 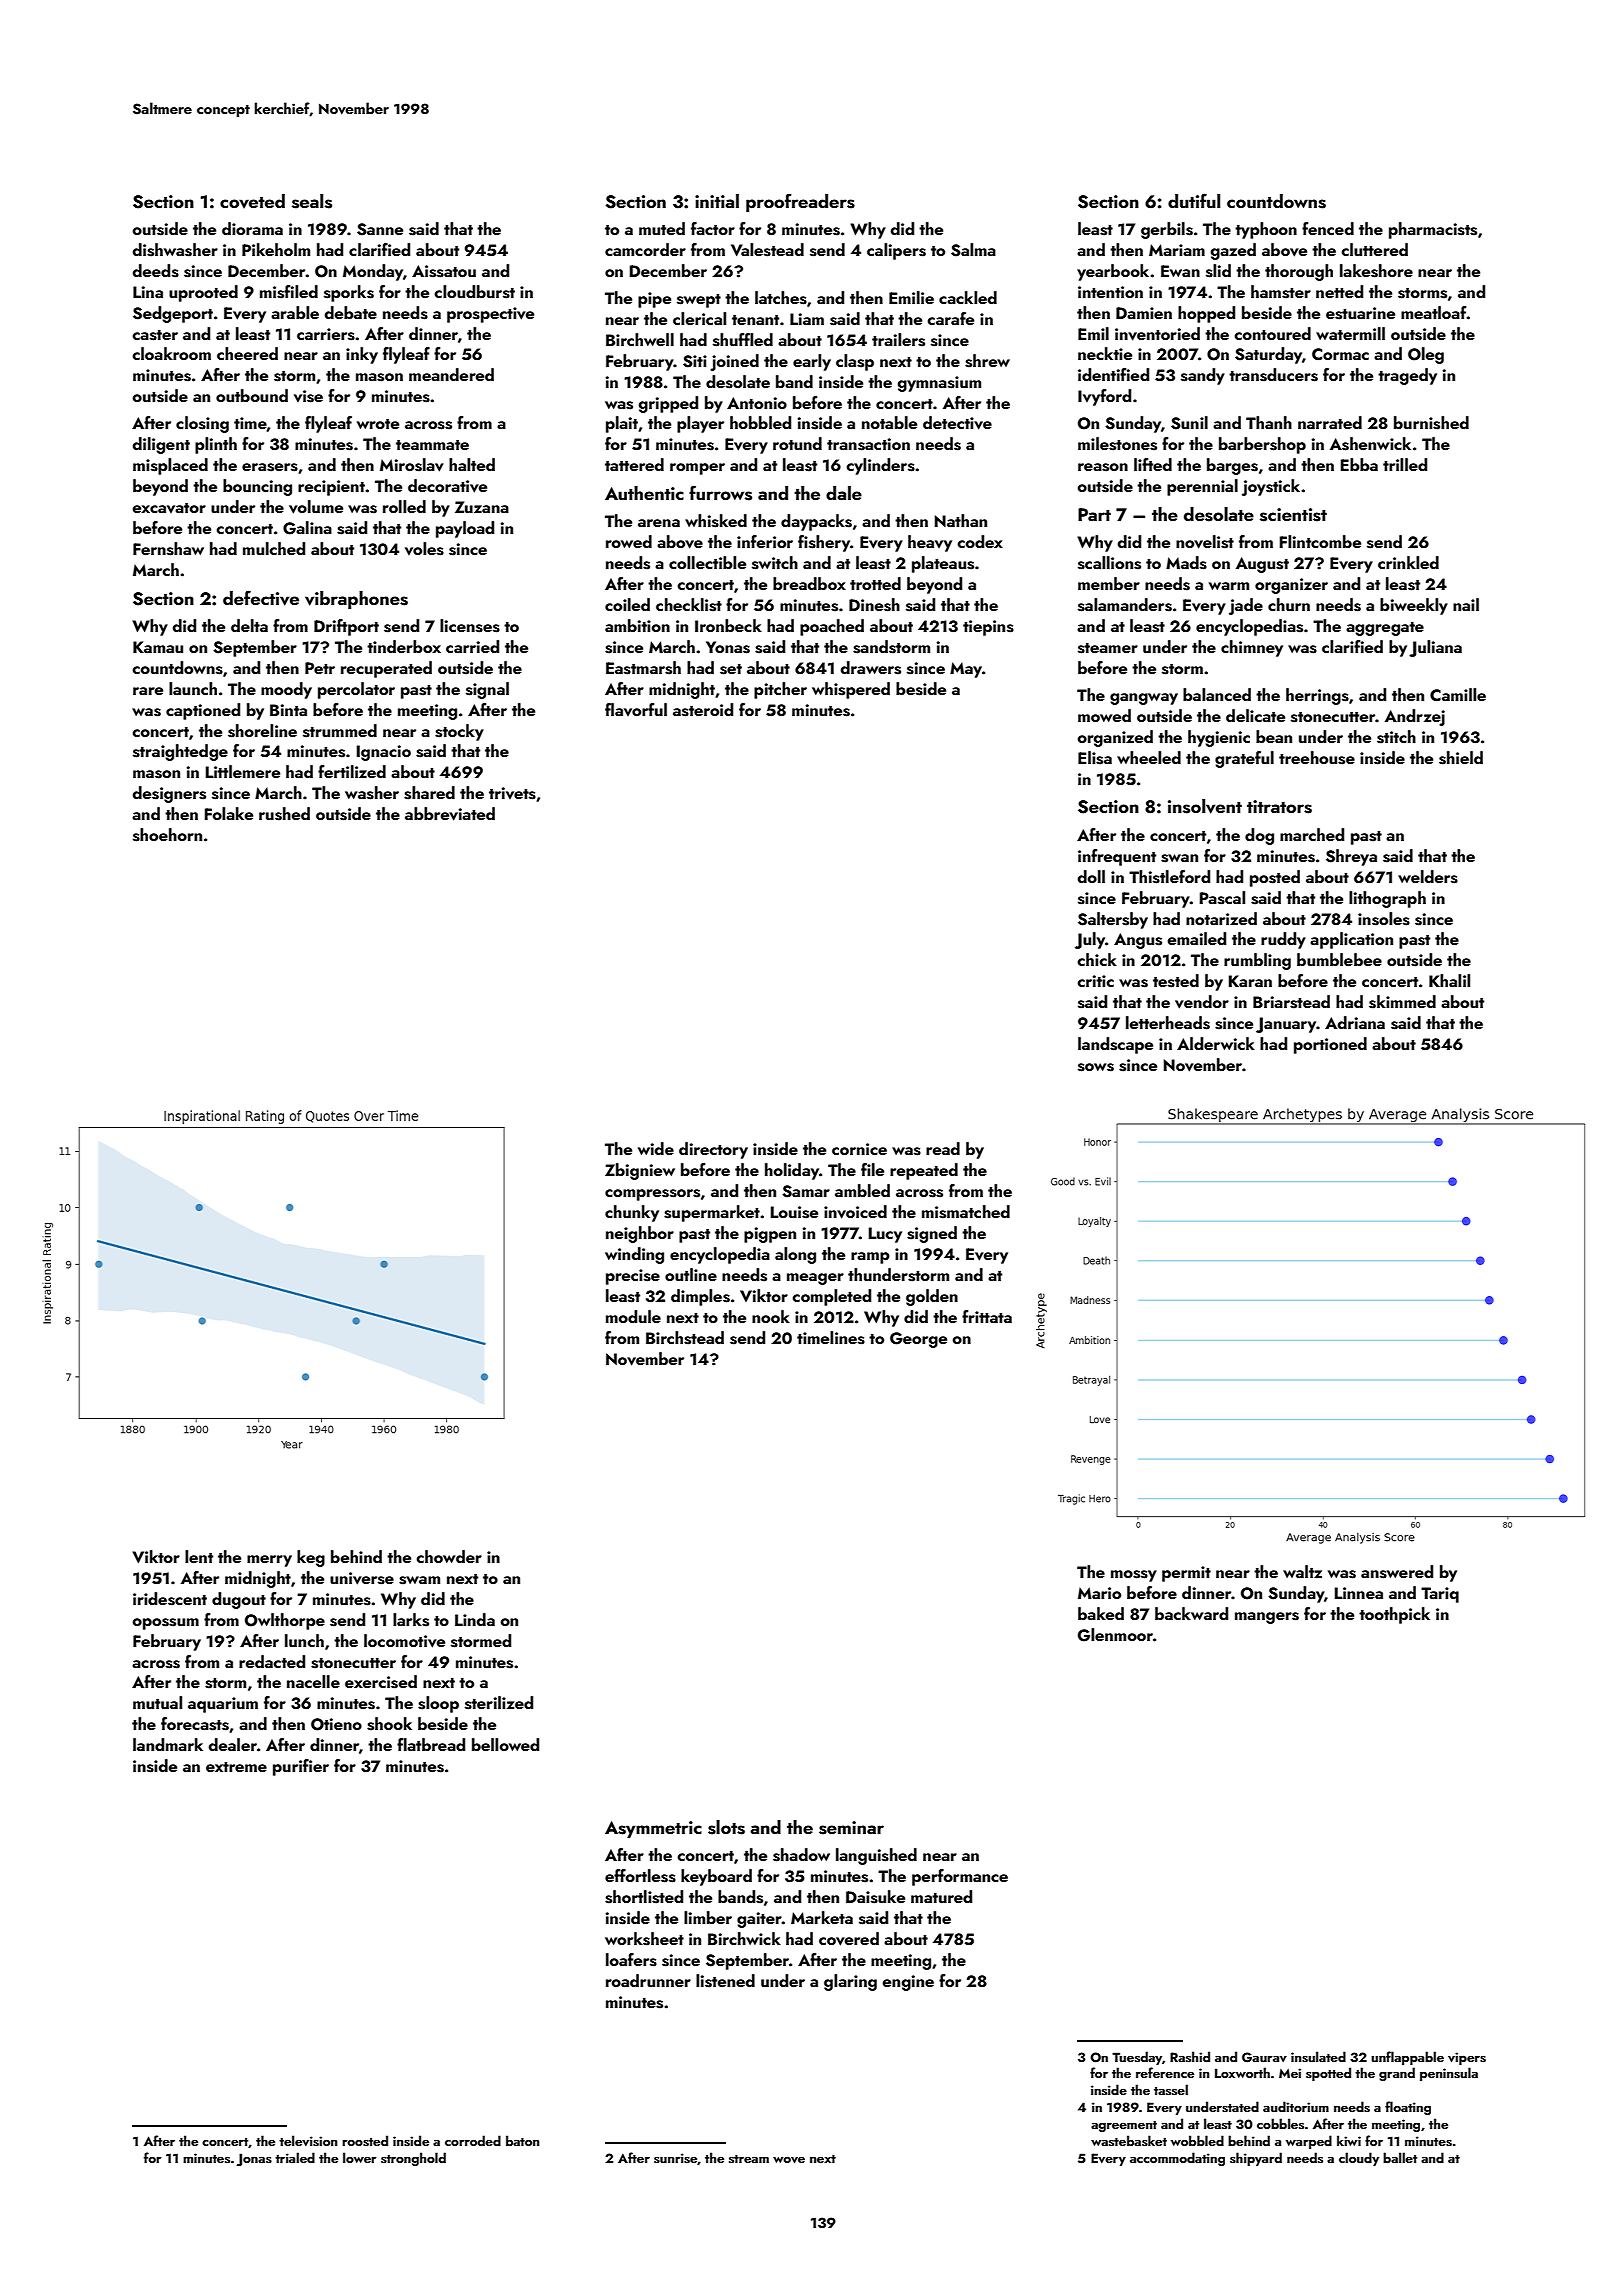 What do you see at coordinates (1359, 2159) in the screenshot?
I see `cloudy` at bounding box center [1359, 2159].
